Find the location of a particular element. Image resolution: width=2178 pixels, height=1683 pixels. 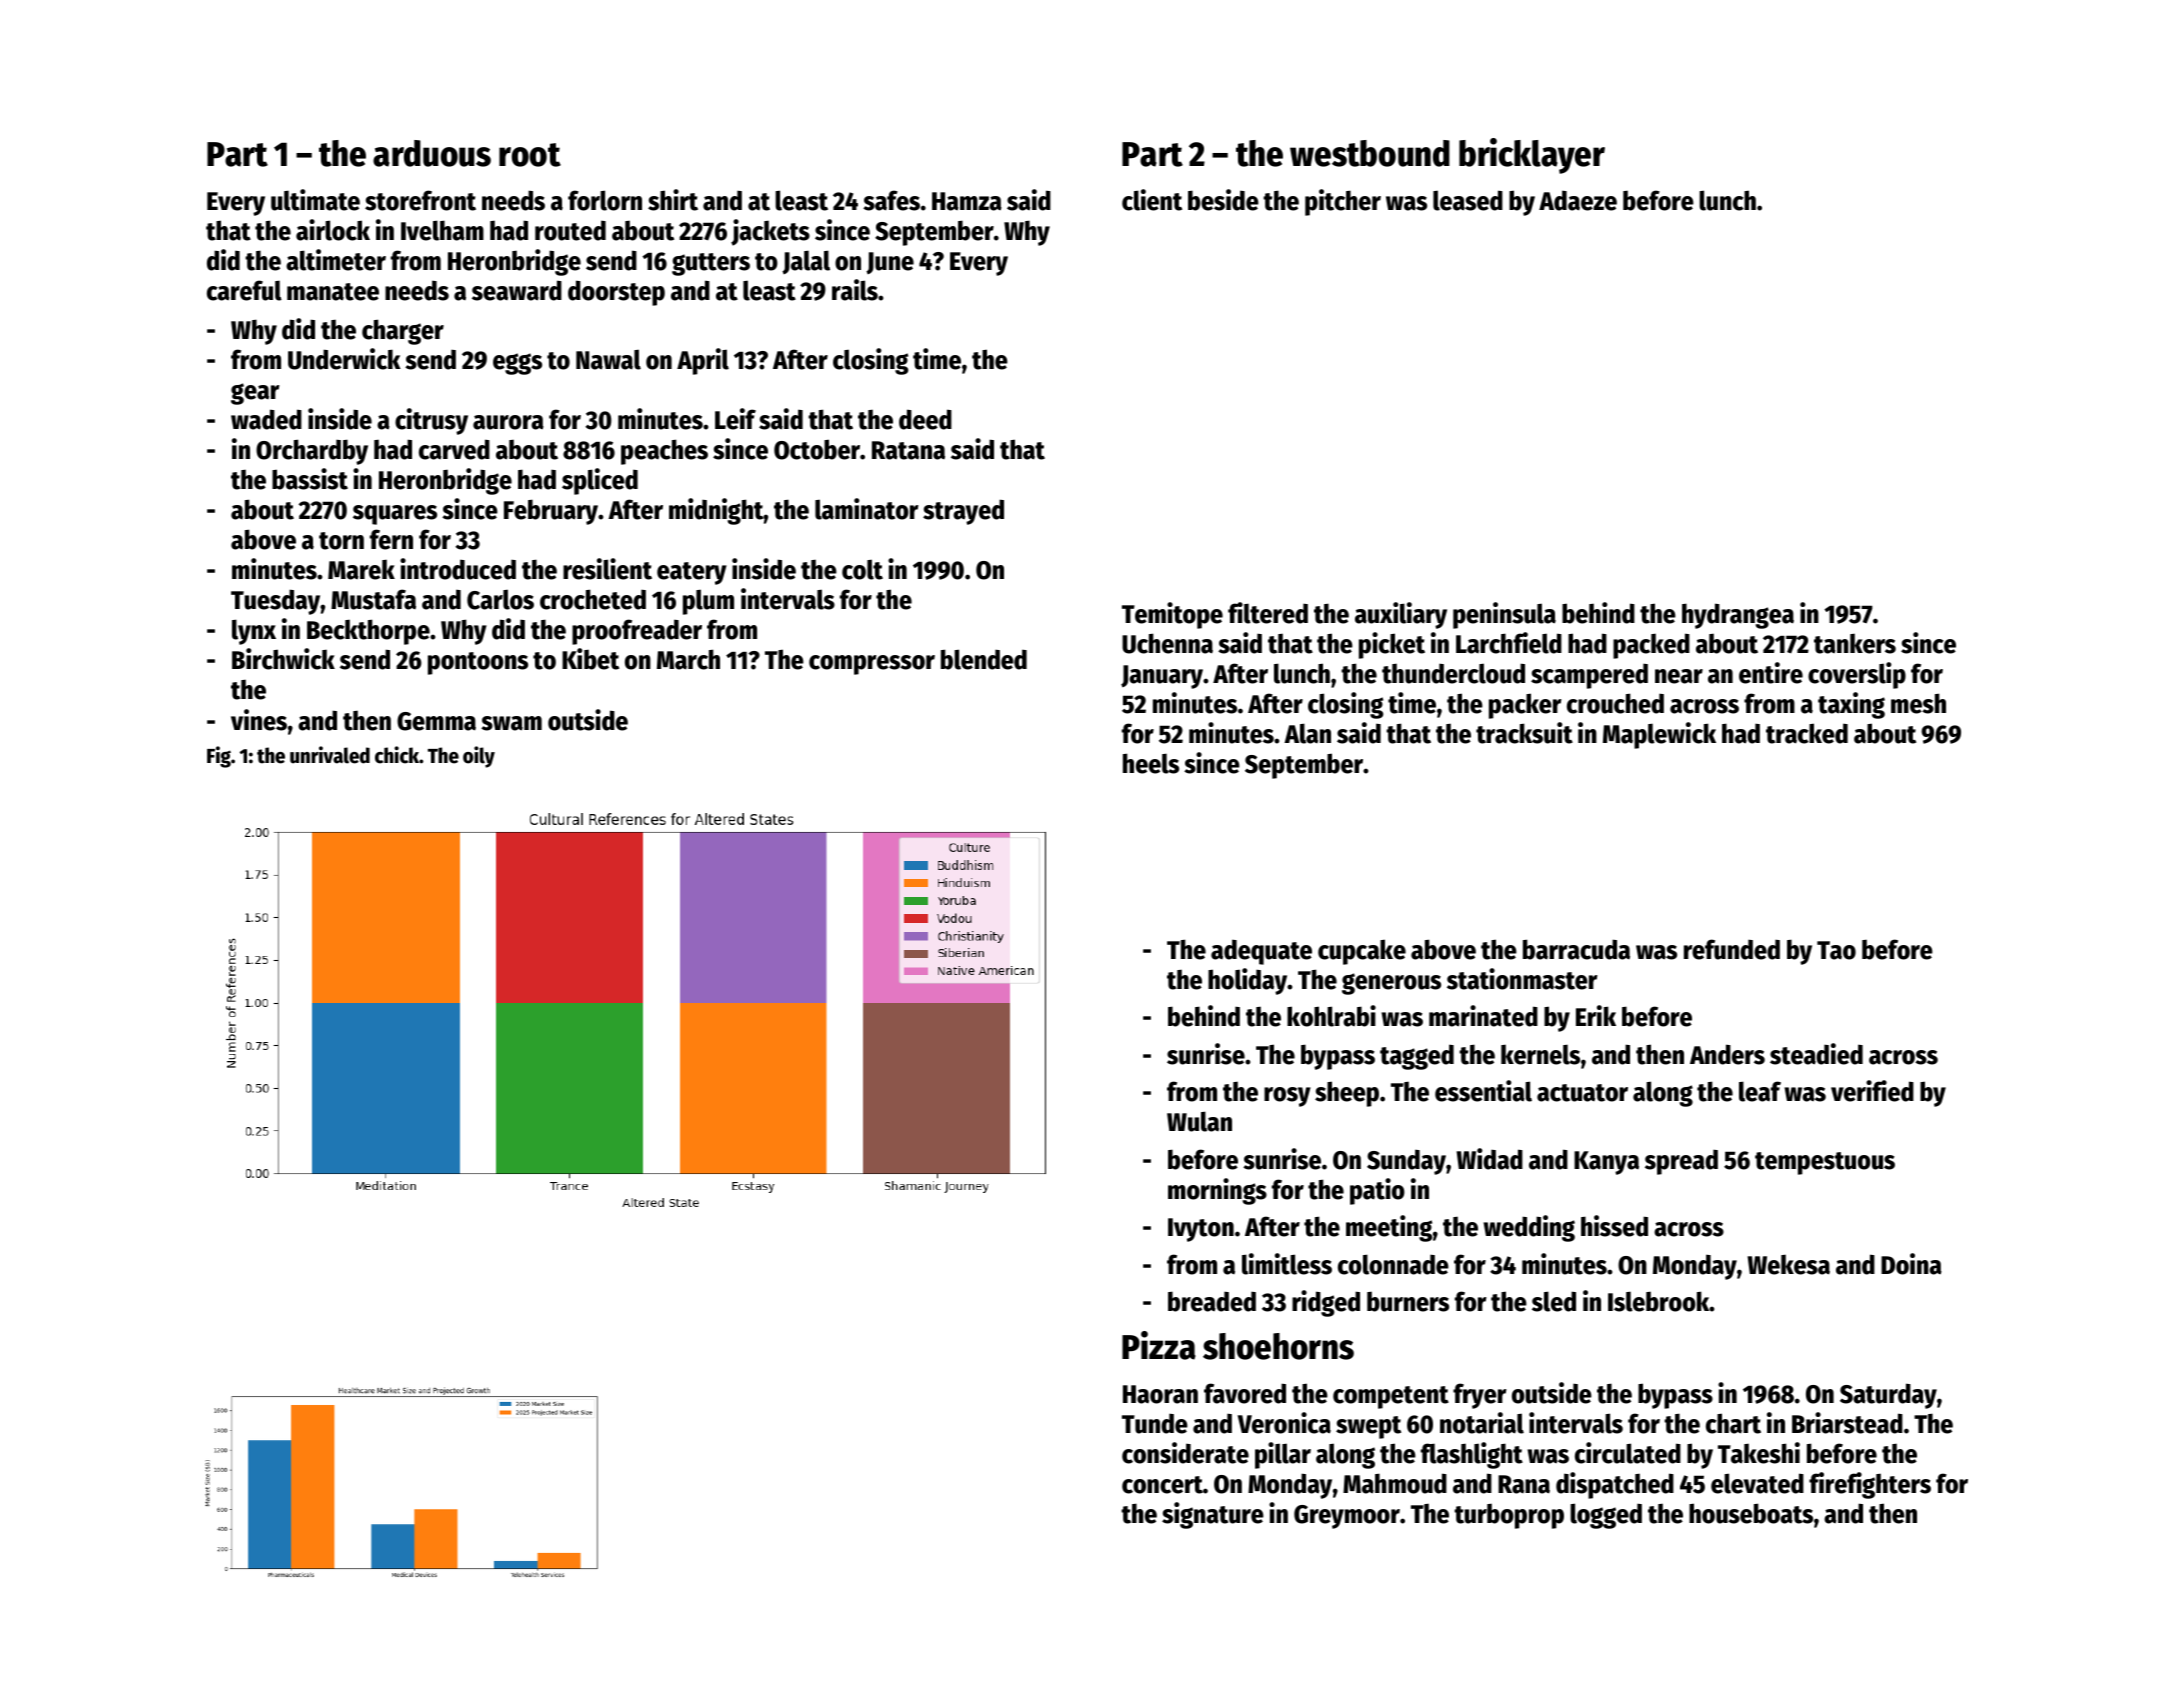

careful is located at coordinates (244, 290).
